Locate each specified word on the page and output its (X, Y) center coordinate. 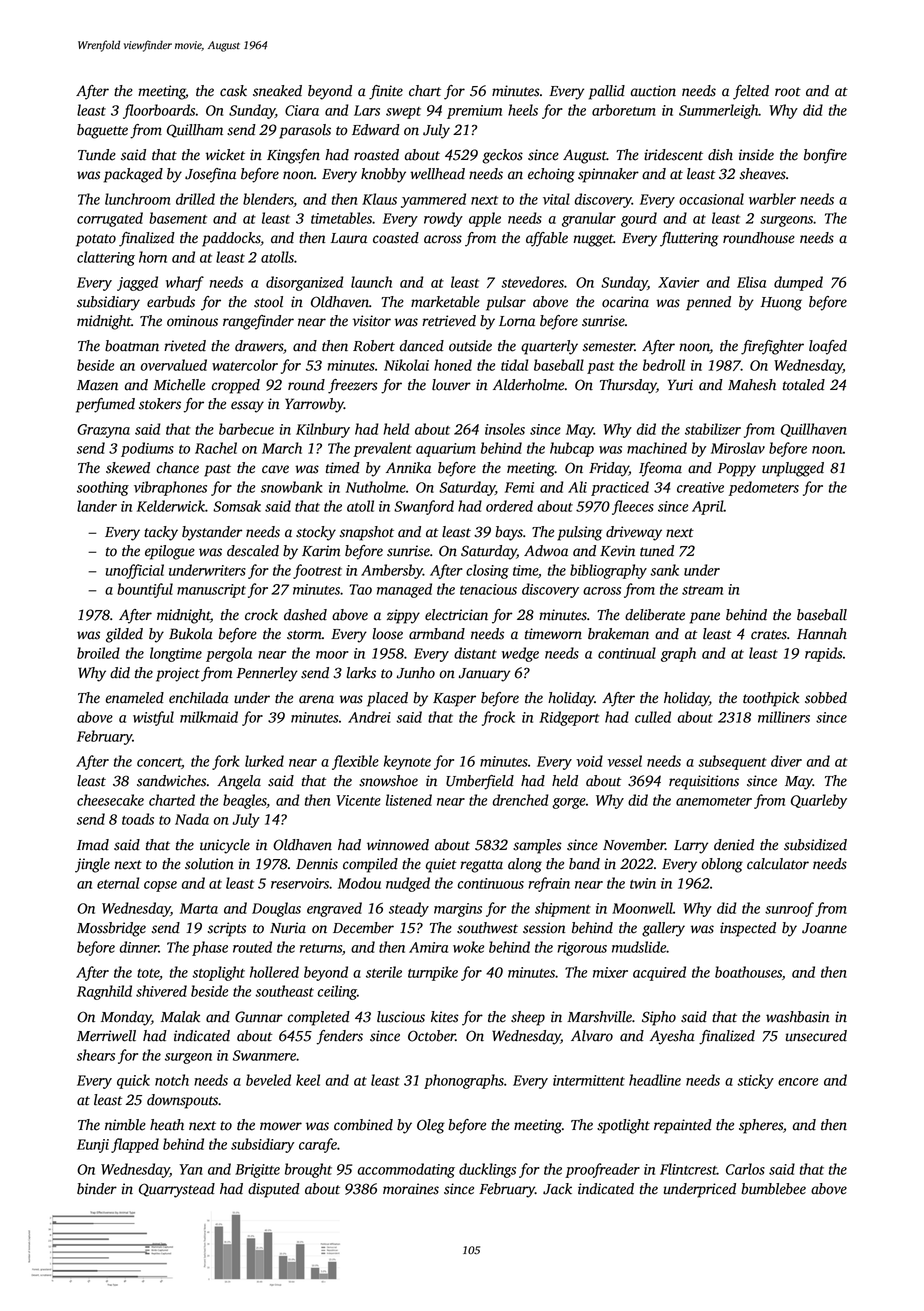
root (788, 92)
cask (233, 91)
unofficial (135, 571)
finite (386, 92)
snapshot (367, 533)
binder (97, 1189)
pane (705, 618)
